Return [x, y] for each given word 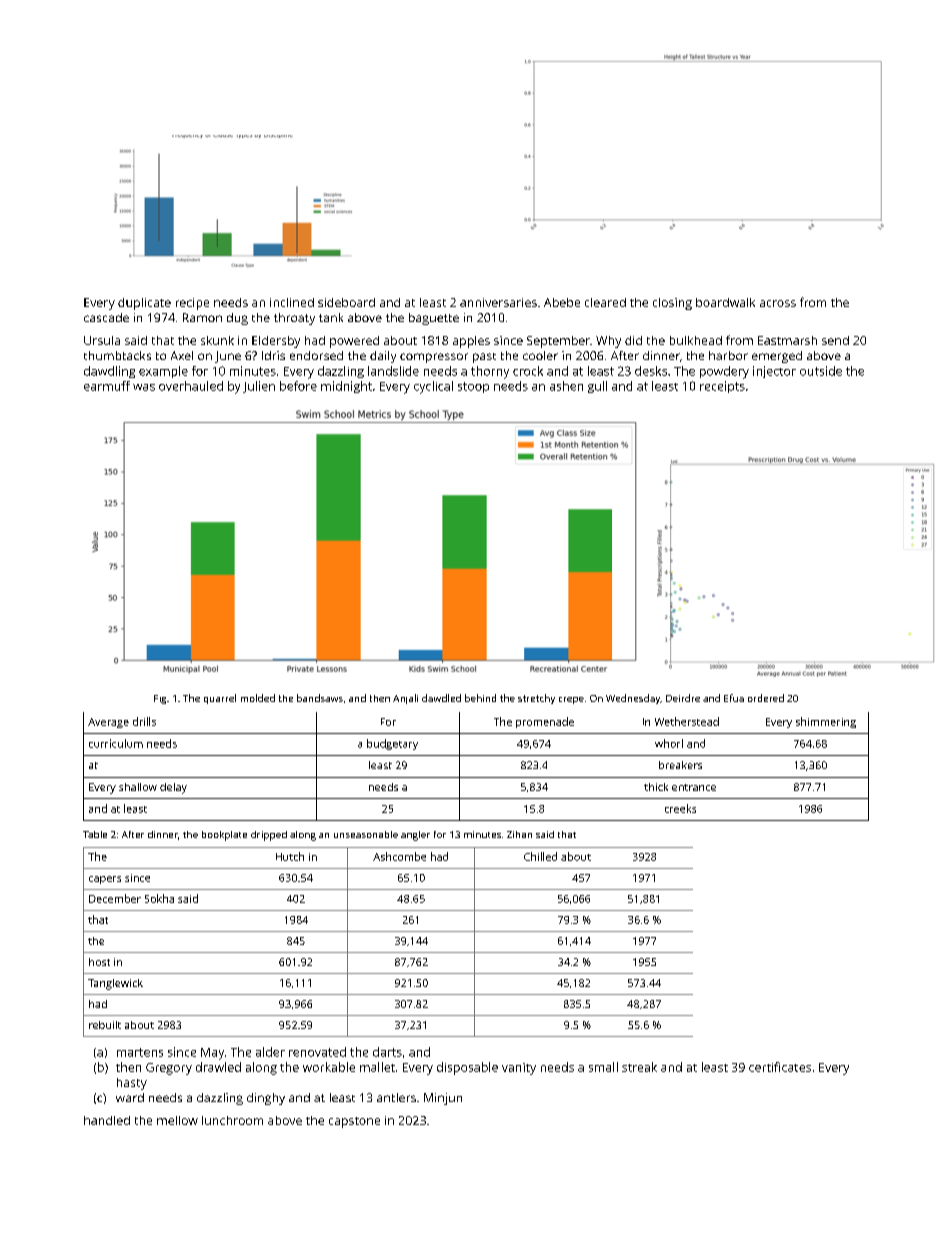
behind [480, 698]
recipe [192, 304]
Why [608, 342]
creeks [680, 808]
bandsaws [320, 698]
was [144, 387]
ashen [566, 386]
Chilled [540, 856]
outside [821, 371]
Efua [734, 698]
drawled [218, 1067]
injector [774, 372]
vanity [519, 1069]
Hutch [290, 856]
